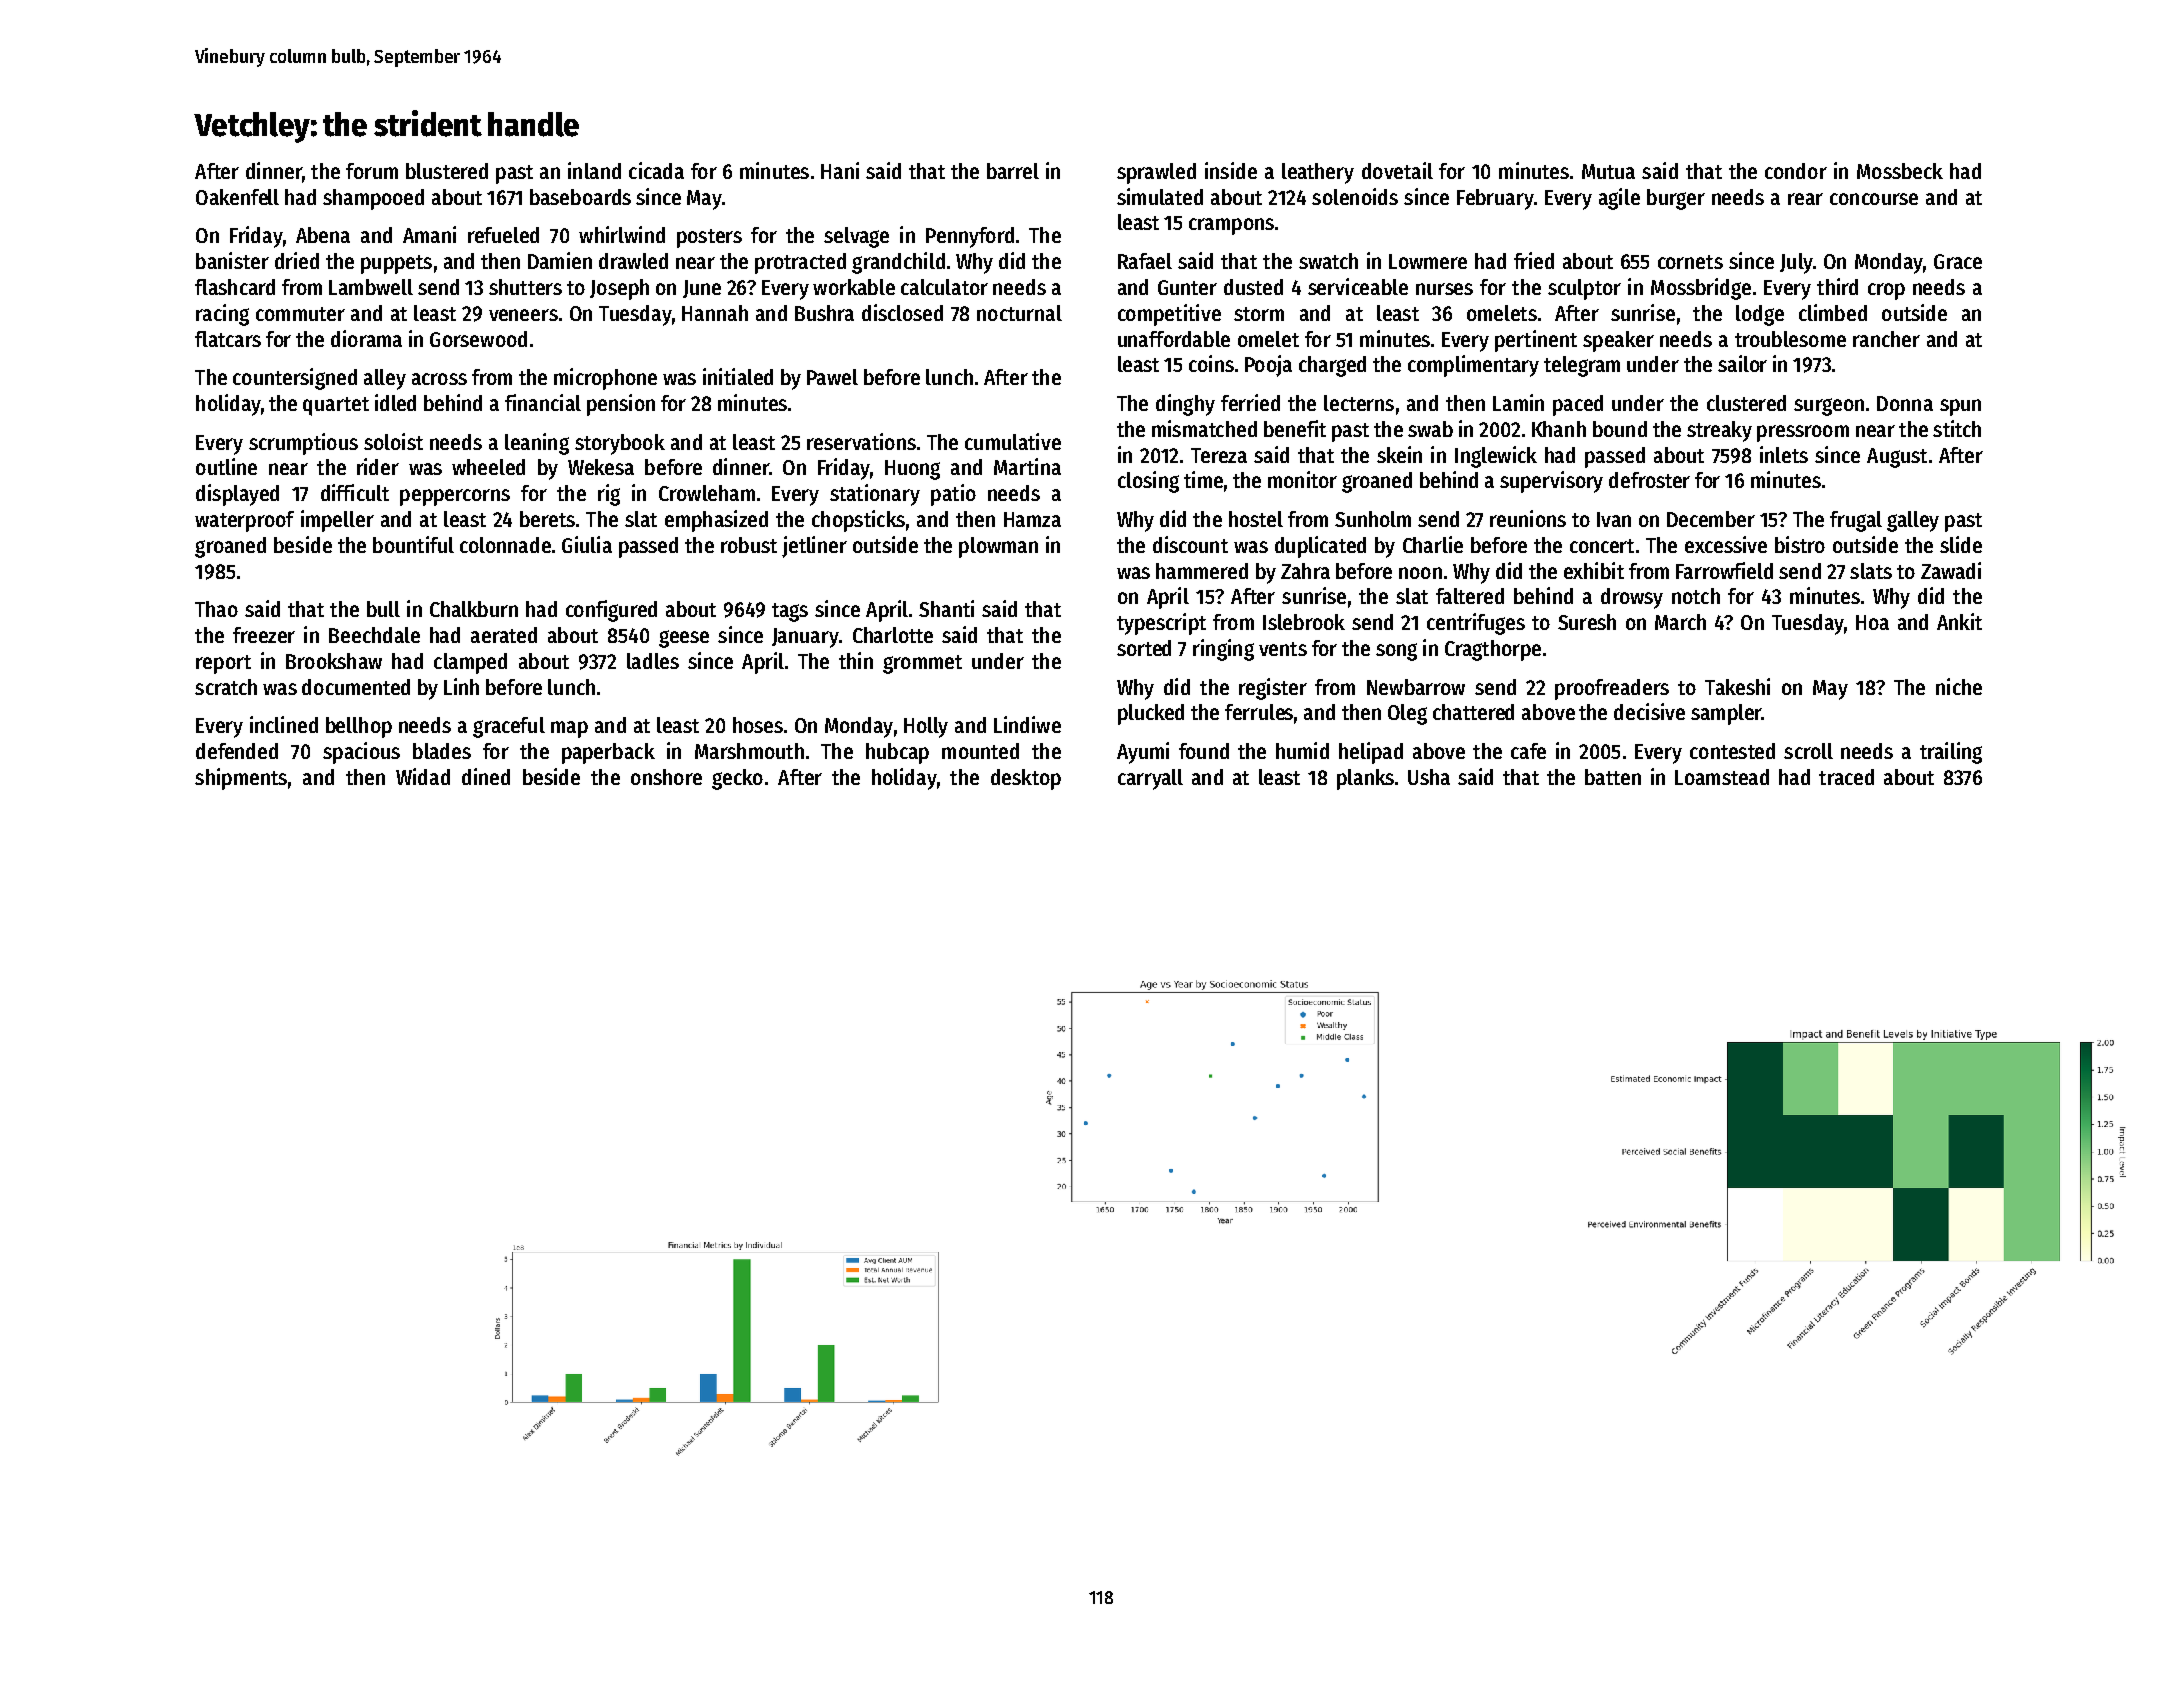 This screenshot has width=2178, height=1683. I want to click on flashcard, so click(235, 287).
